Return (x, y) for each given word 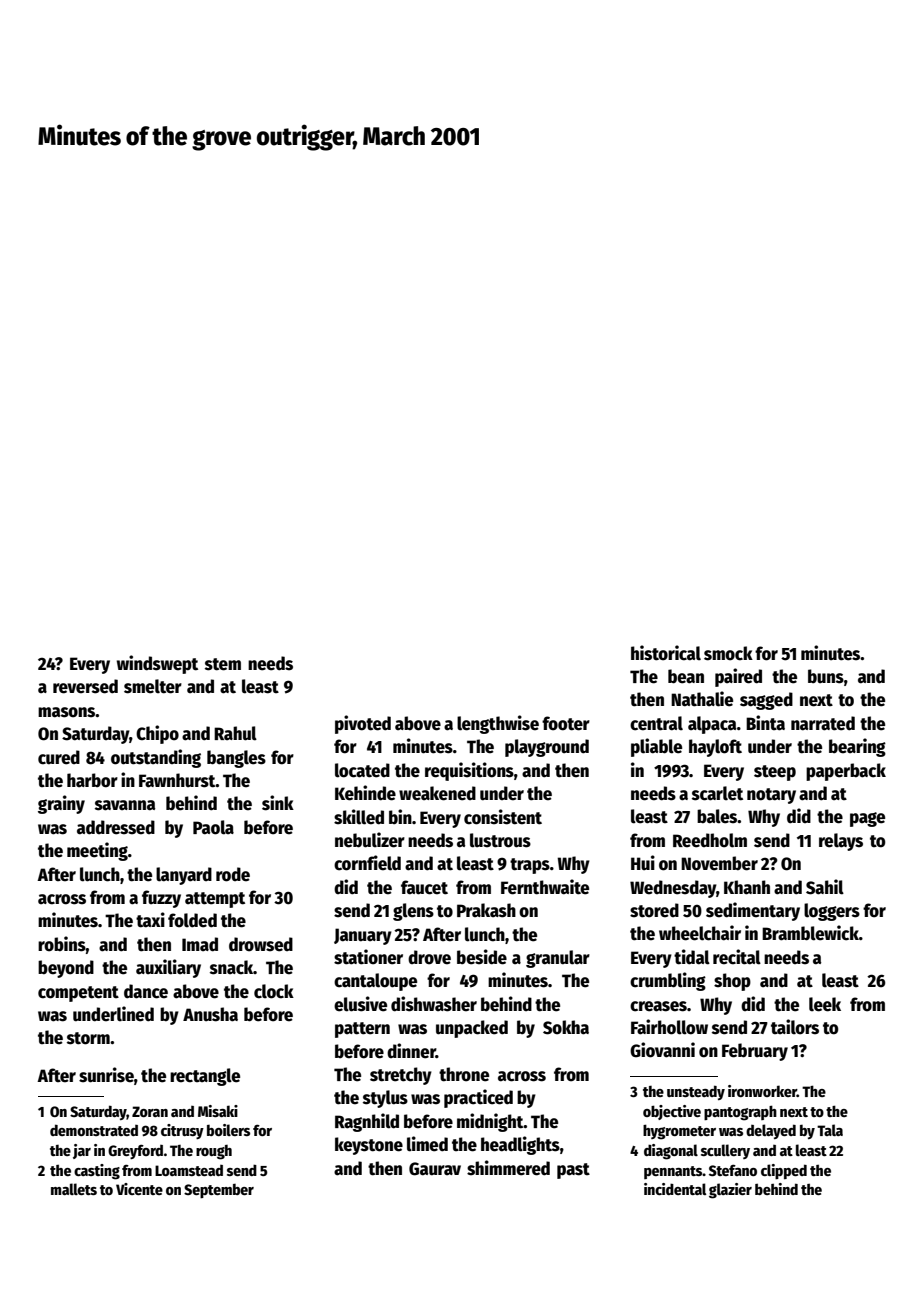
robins (62, 944)
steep (775, 773)
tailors (795, 1027)
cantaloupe (375, 982)
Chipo (157, 734)
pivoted (363, 724)
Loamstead (189, 1170)
